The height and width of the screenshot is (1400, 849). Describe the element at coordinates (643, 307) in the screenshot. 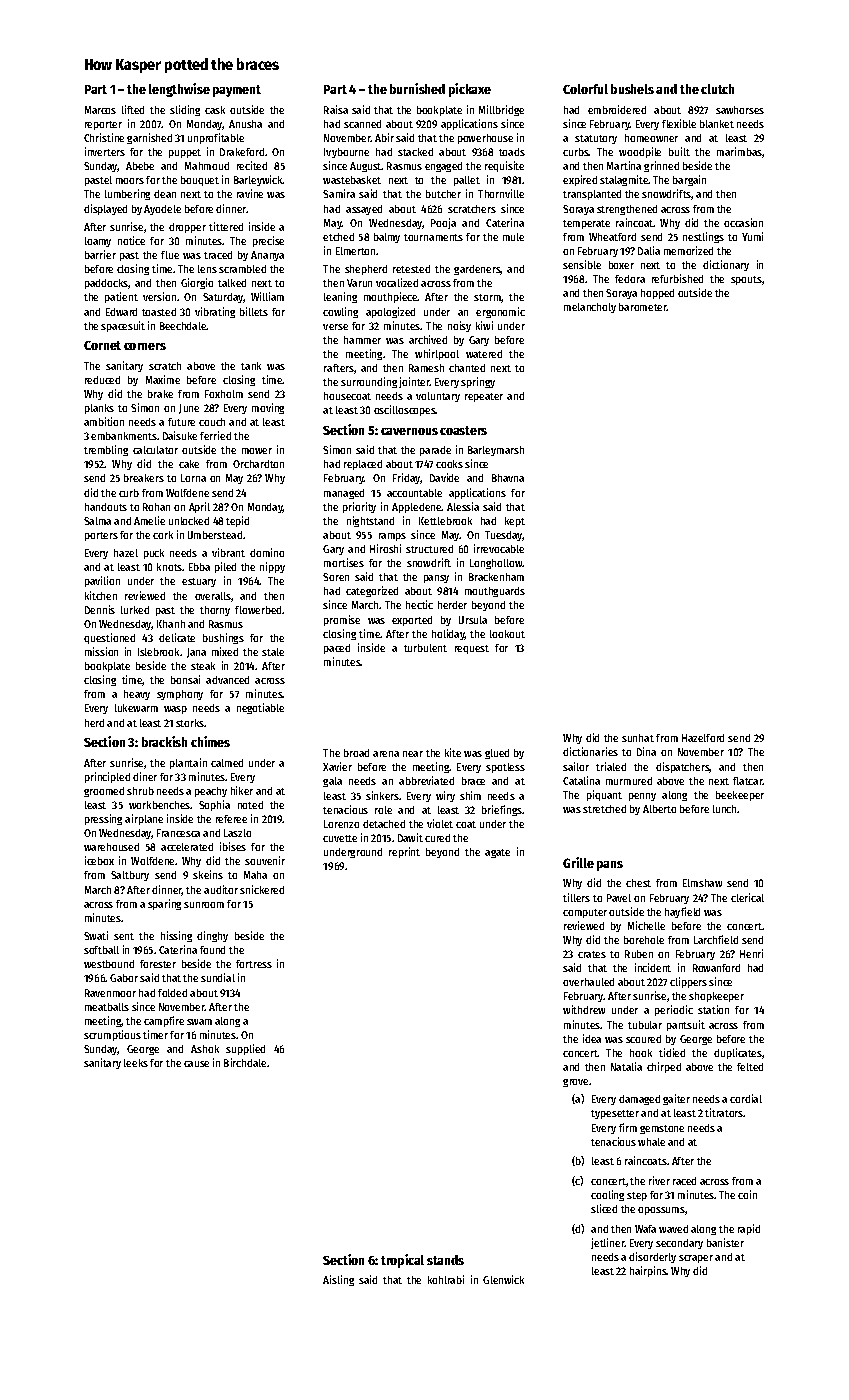

I see `barometer` at that location.
